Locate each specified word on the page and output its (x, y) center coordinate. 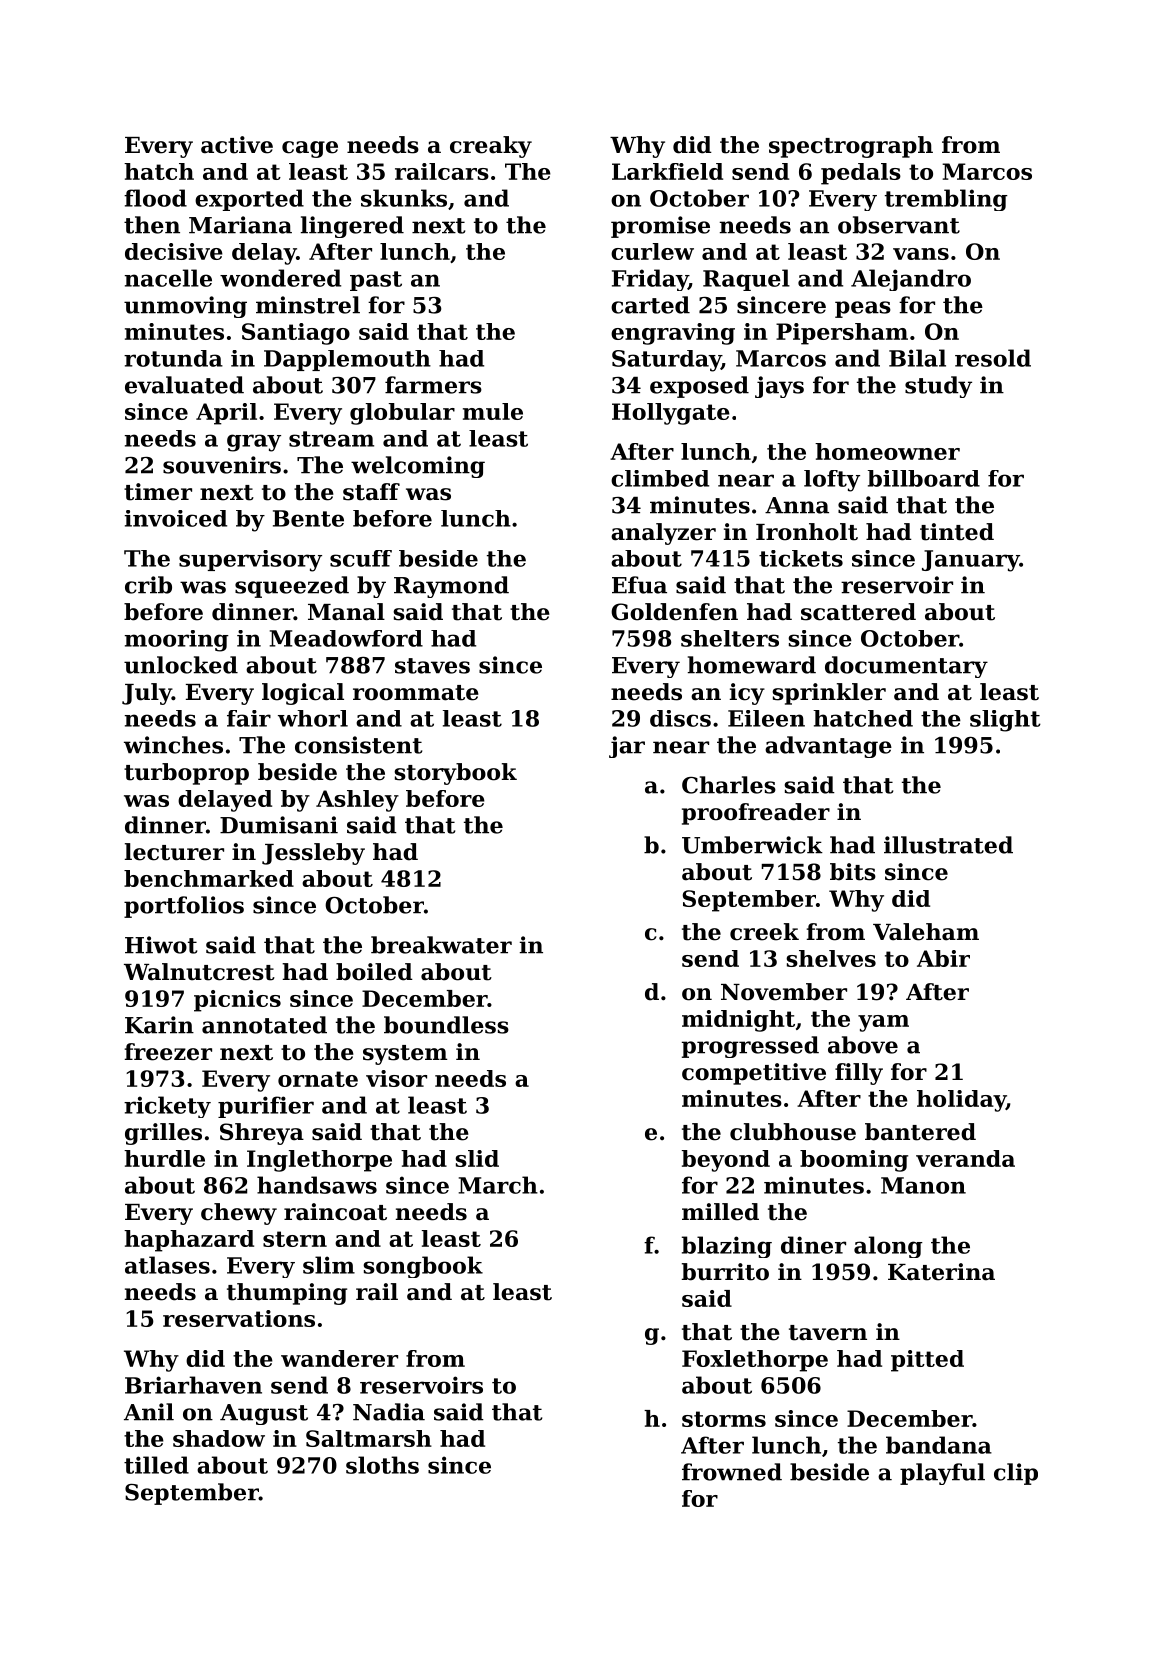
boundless (446, 1025)
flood (155, 198)
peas (863, 309)
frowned (732, 1472)
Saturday (666, 361)
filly (859, 1074)
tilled (156, 1465)
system (405, 1055)
